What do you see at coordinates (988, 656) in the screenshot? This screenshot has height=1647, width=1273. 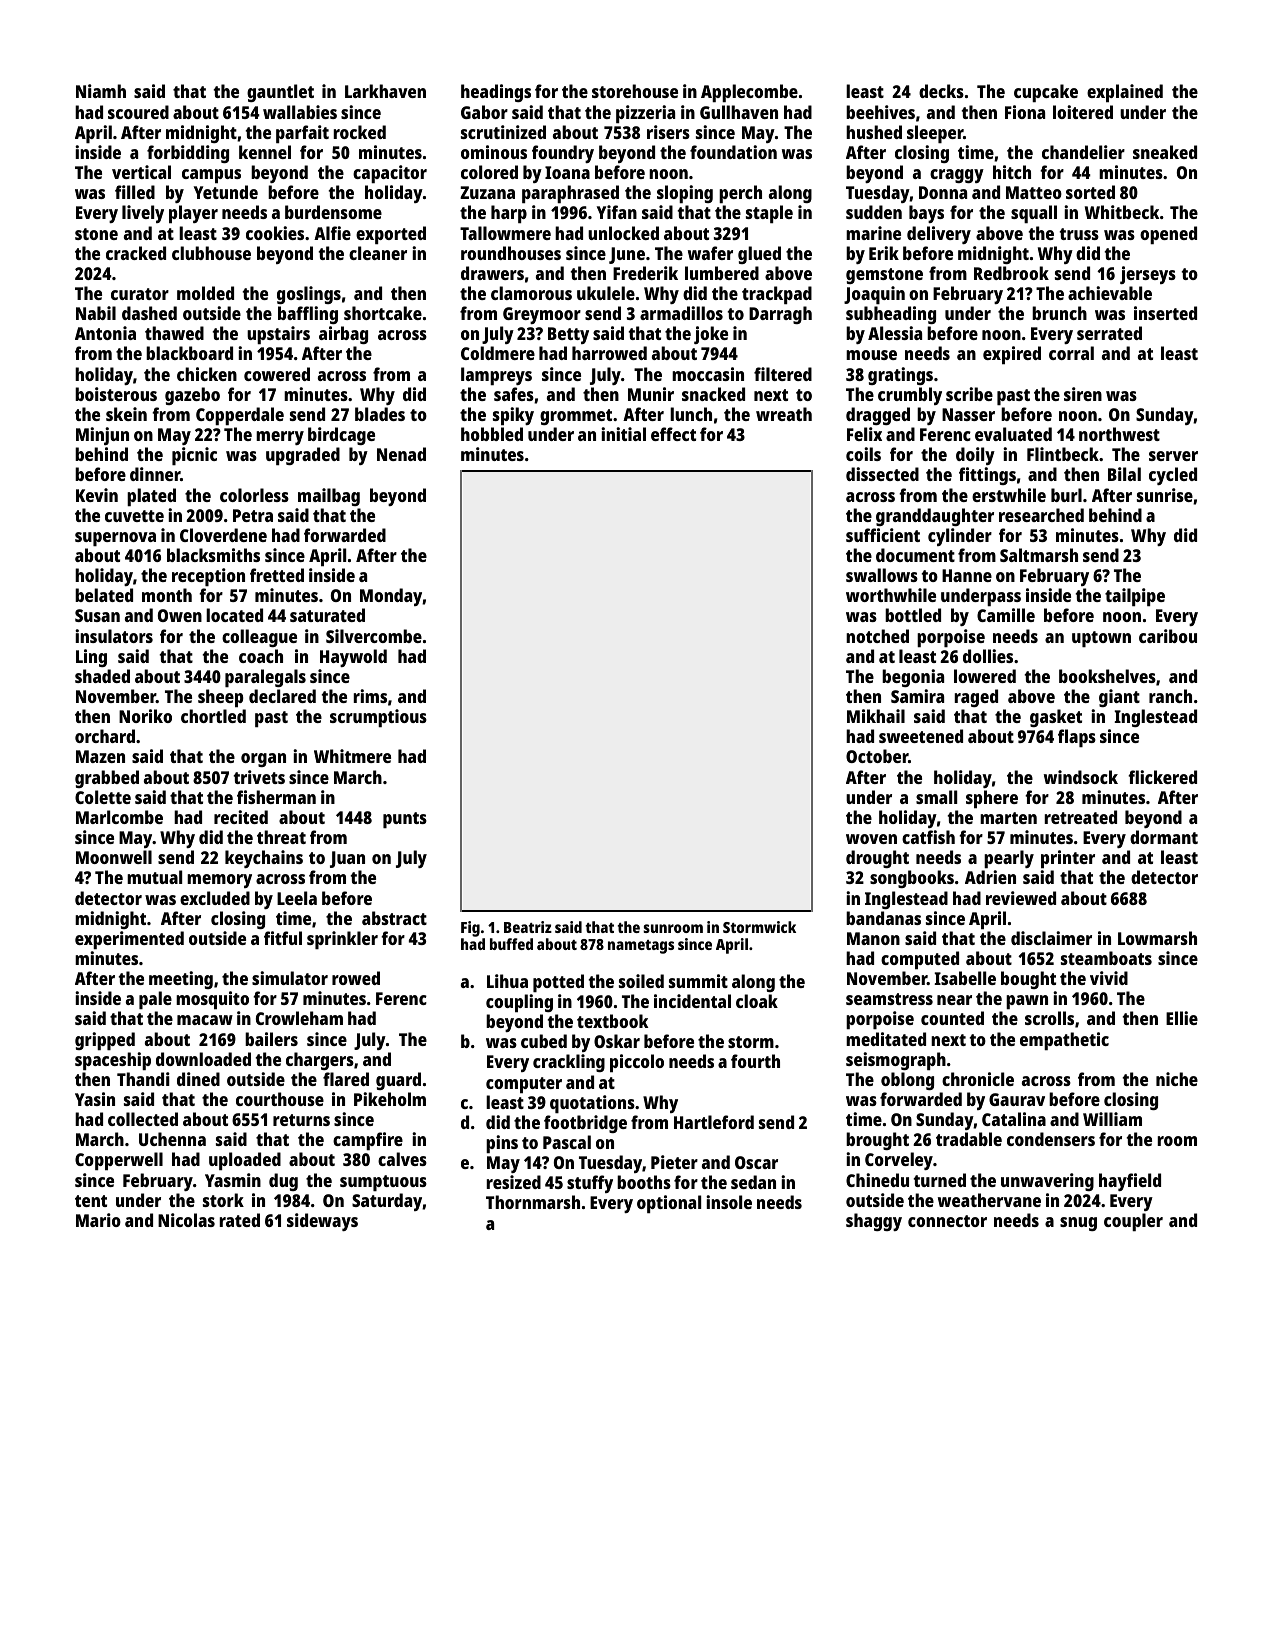 I see `dollies` at bounding box center [988, 656].
